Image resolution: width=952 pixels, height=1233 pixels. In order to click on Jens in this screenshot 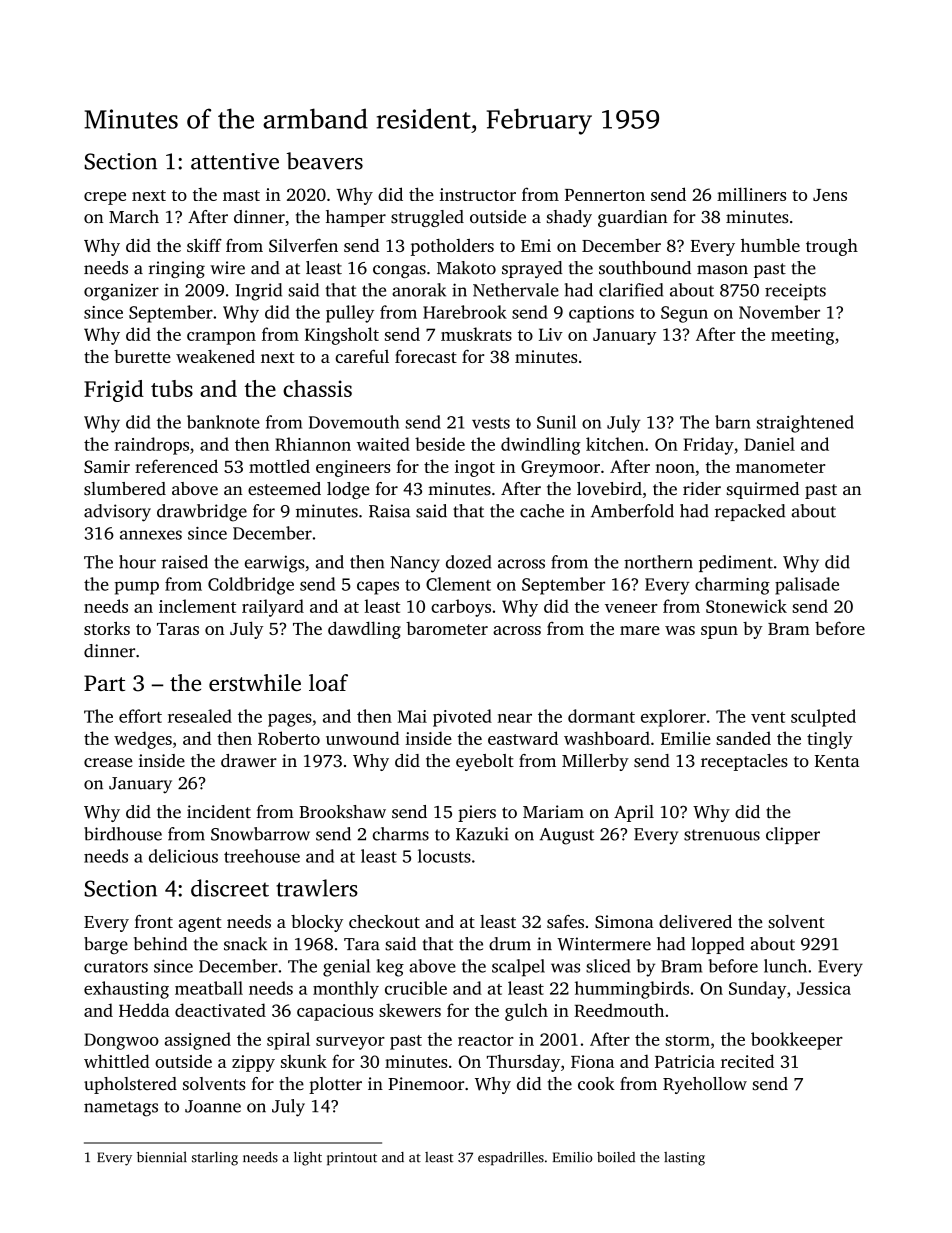, I will do `click(830, 195)`.
